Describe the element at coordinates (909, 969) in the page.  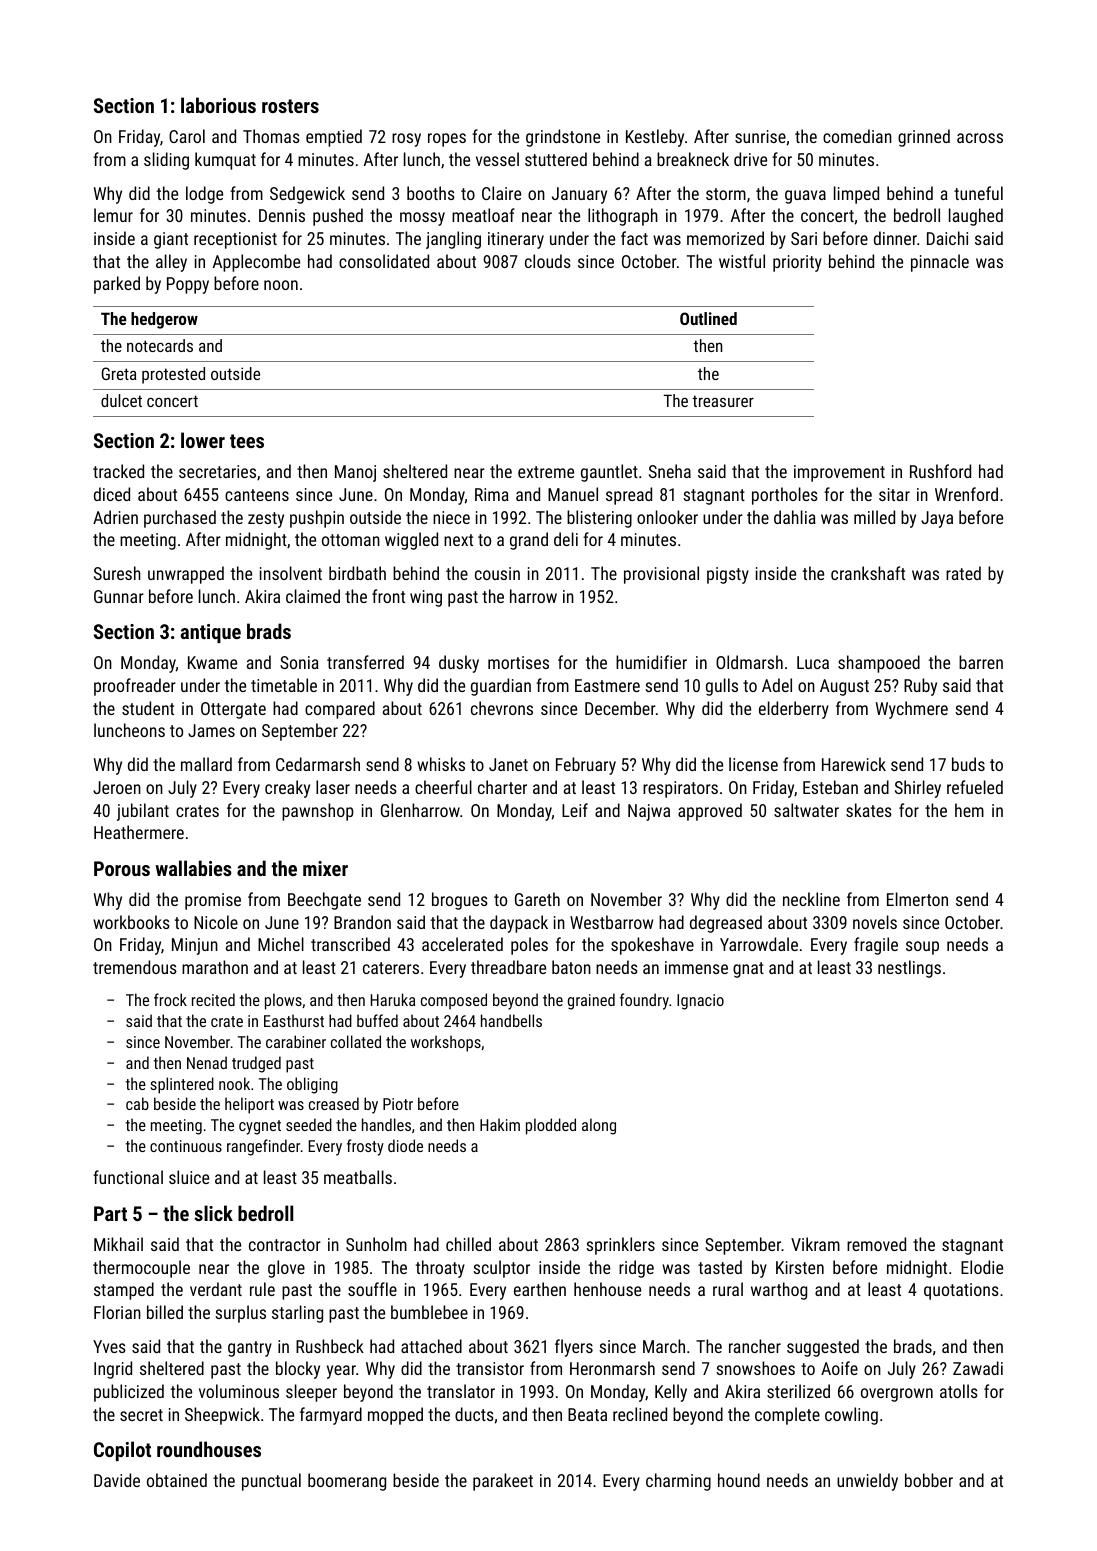
I see `nestlings` at that location.
